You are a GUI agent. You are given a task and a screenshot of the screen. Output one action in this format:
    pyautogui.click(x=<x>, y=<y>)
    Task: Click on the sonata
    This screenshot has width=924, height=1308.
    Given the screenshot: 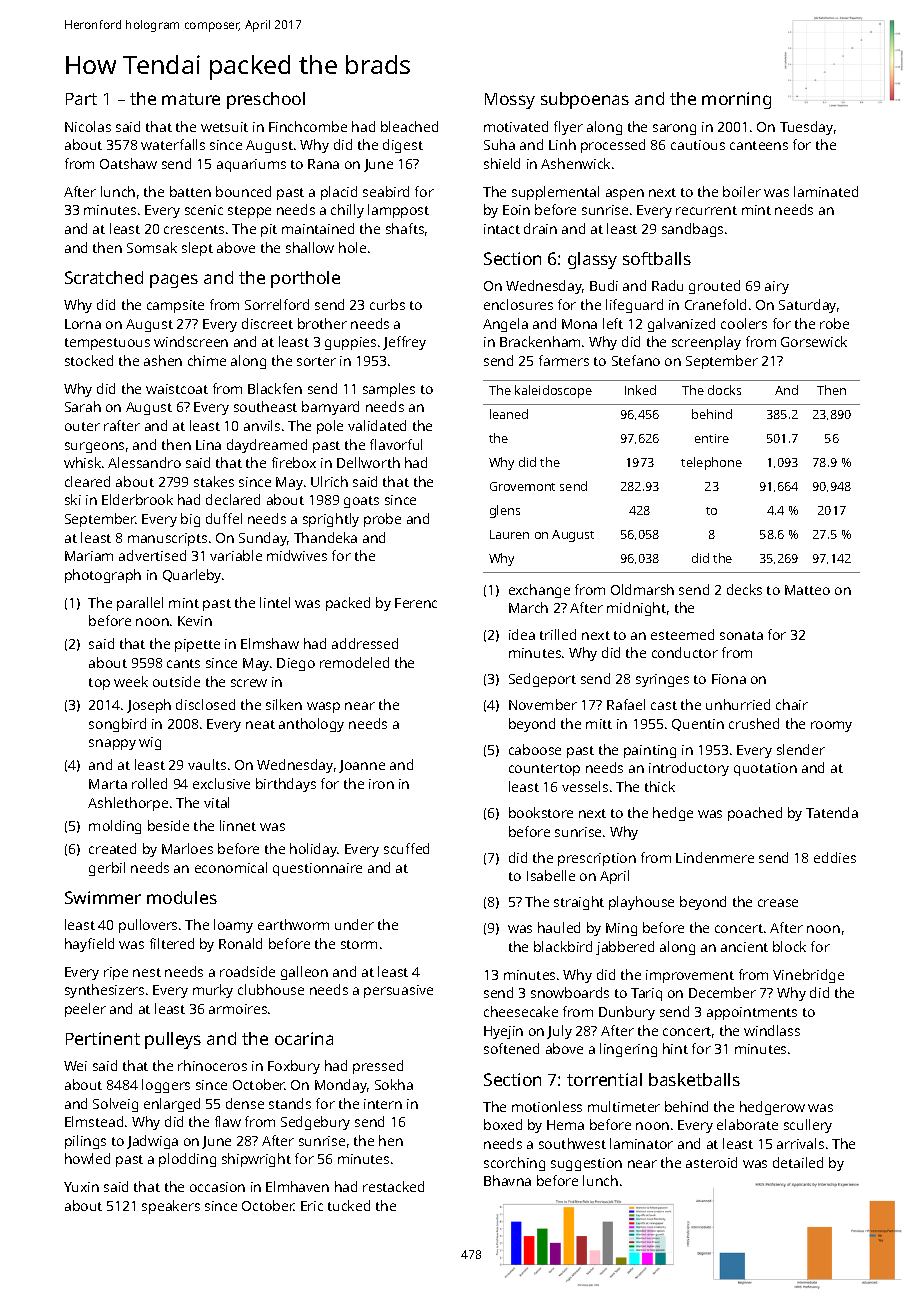 What is the action you would take?
    pyautogui.click(x=741, y=635)
